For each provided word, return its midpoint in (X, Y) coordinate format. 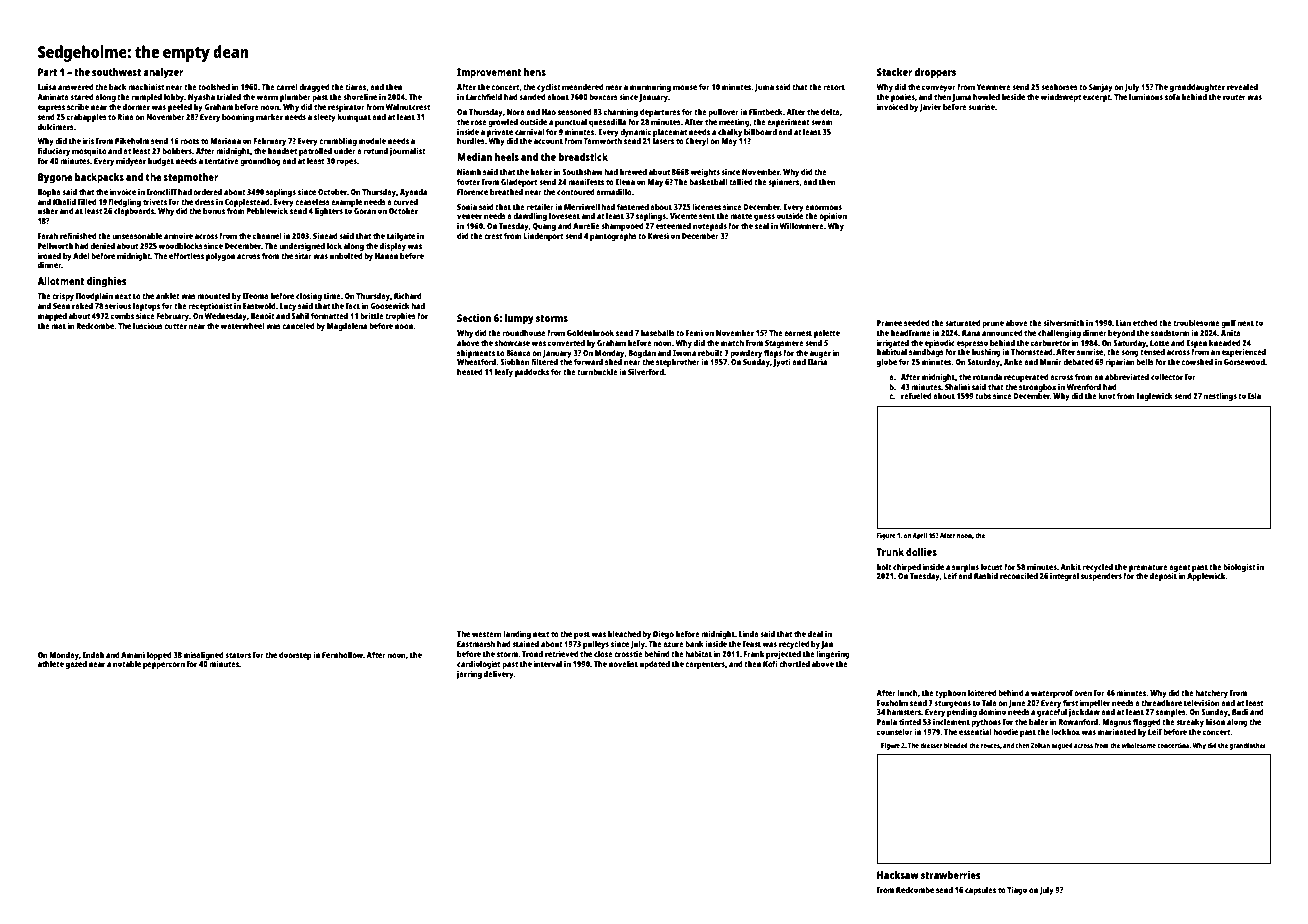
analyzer (163, 73)
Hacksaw (898, 875)
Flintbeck (766, 111)
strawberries (951, 875)
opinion (833, 216)
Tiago (1017, 890)
